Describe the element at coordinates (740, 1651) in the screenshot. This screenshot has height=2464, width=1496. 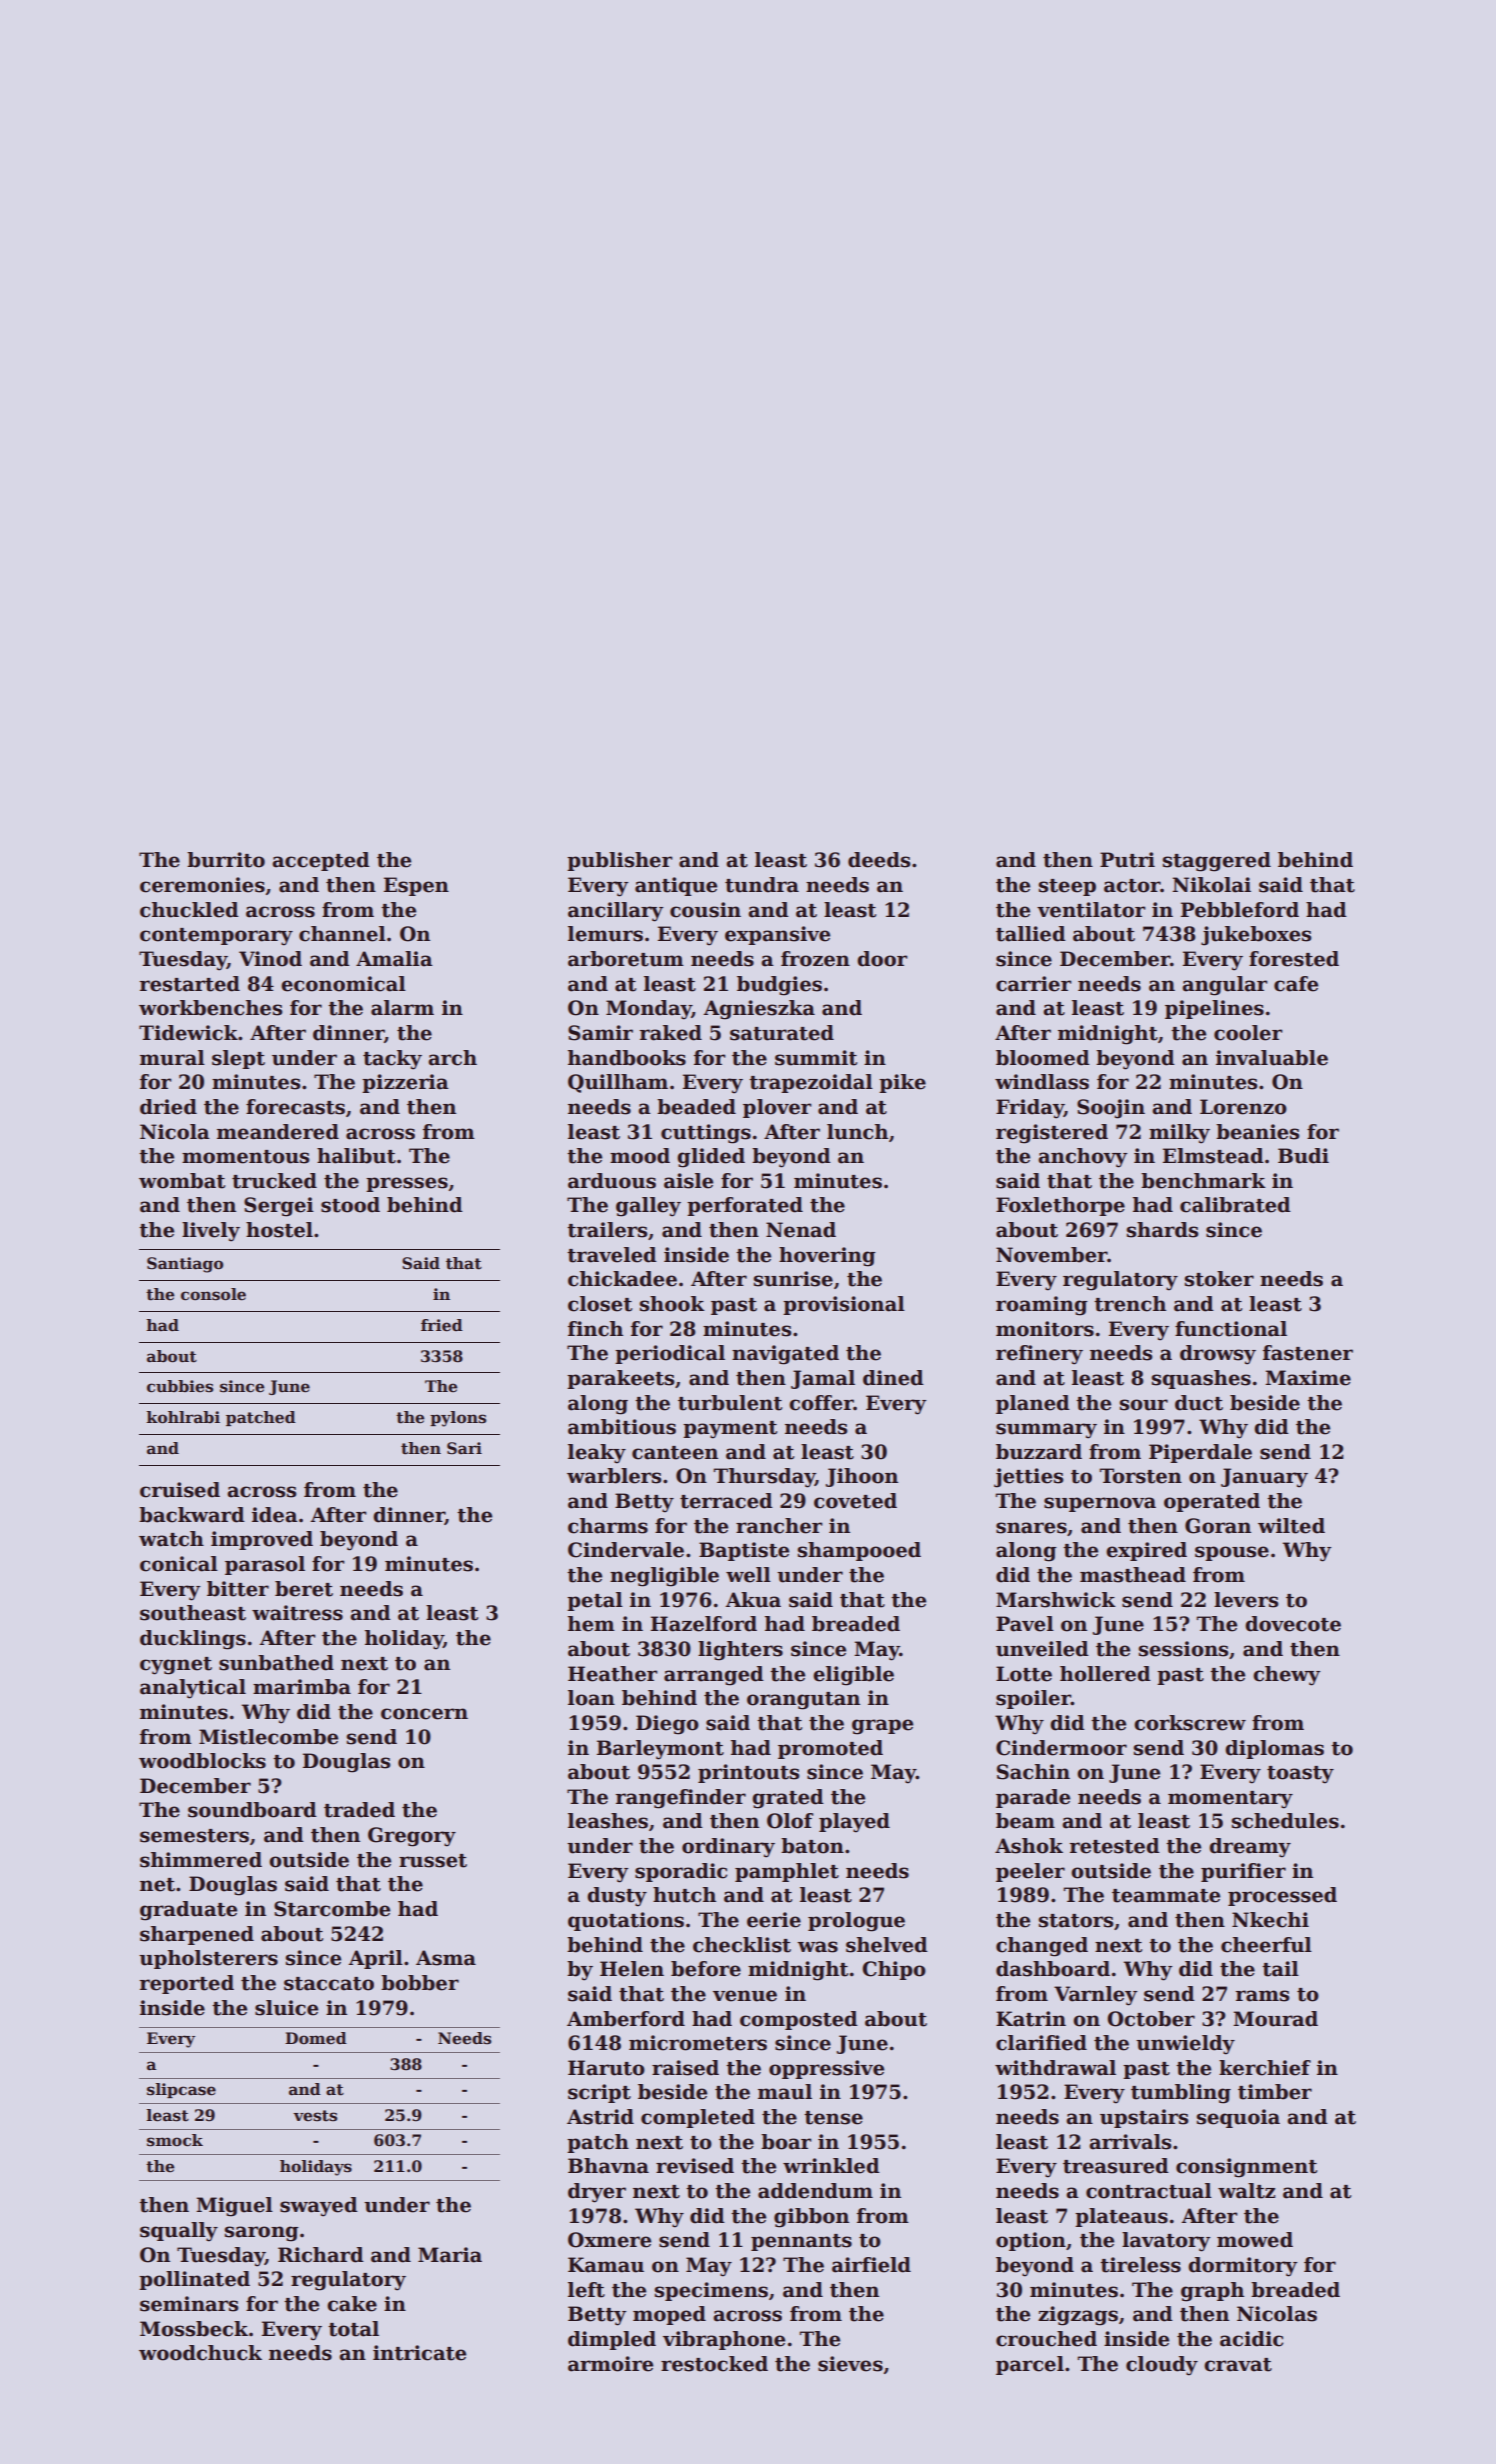
I see `lighters` at that location.
